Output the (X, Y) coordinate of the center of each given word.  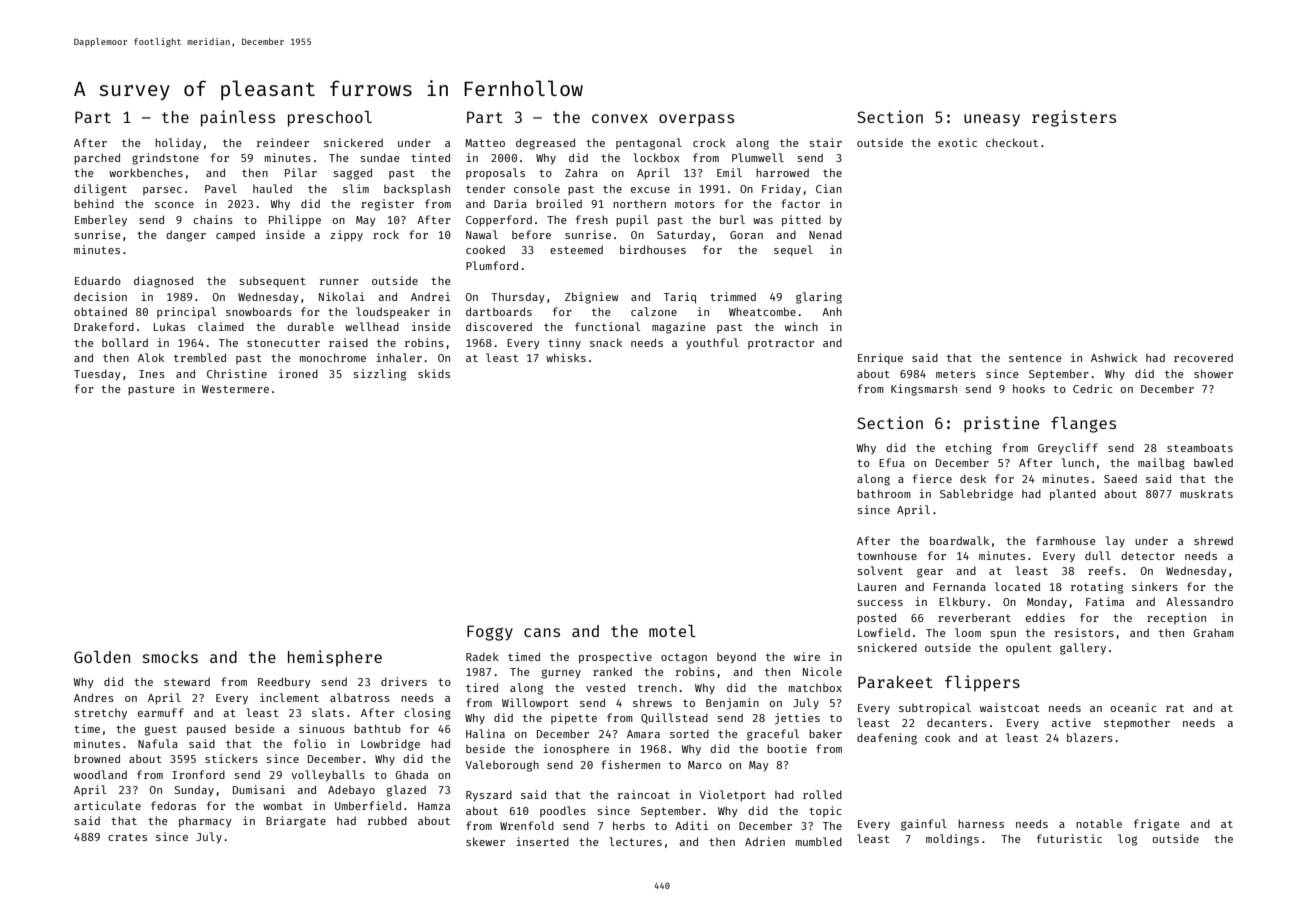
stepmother (1137, 724)
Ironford (198, 774)
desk (973, 478)
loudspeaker (393, 312)
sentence (1035, 358)
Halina (485, 733)
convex (620, 118)
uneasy (992, 120)
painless (238, 118)
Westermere (235, 389)
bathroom (884, 493)
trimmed (733, 296)
